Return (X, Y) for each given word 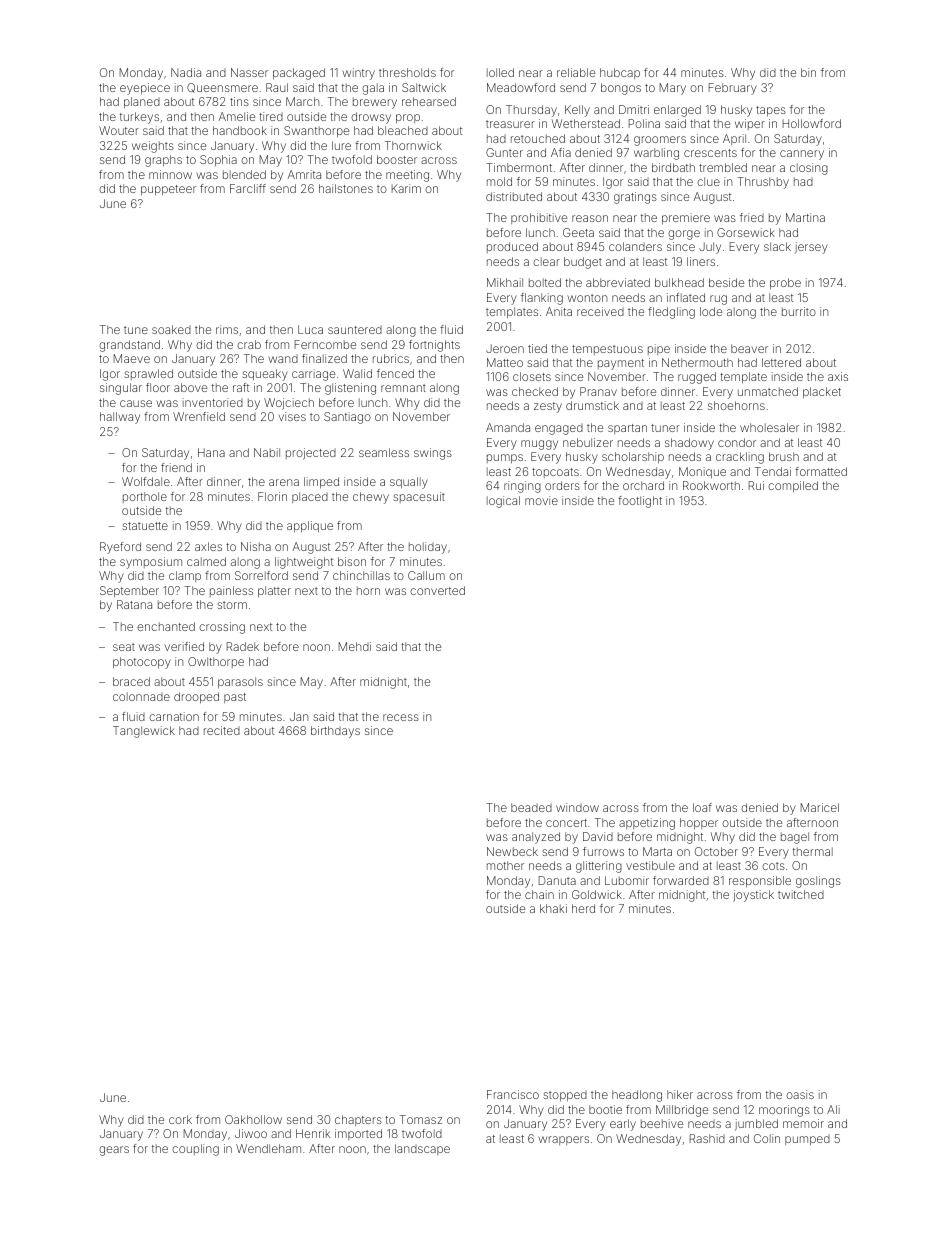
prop (408, 119)
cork (180, 1119)
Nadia (186, 72)
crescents (710, 153)
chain (539, 894)
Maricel (820, 807)
